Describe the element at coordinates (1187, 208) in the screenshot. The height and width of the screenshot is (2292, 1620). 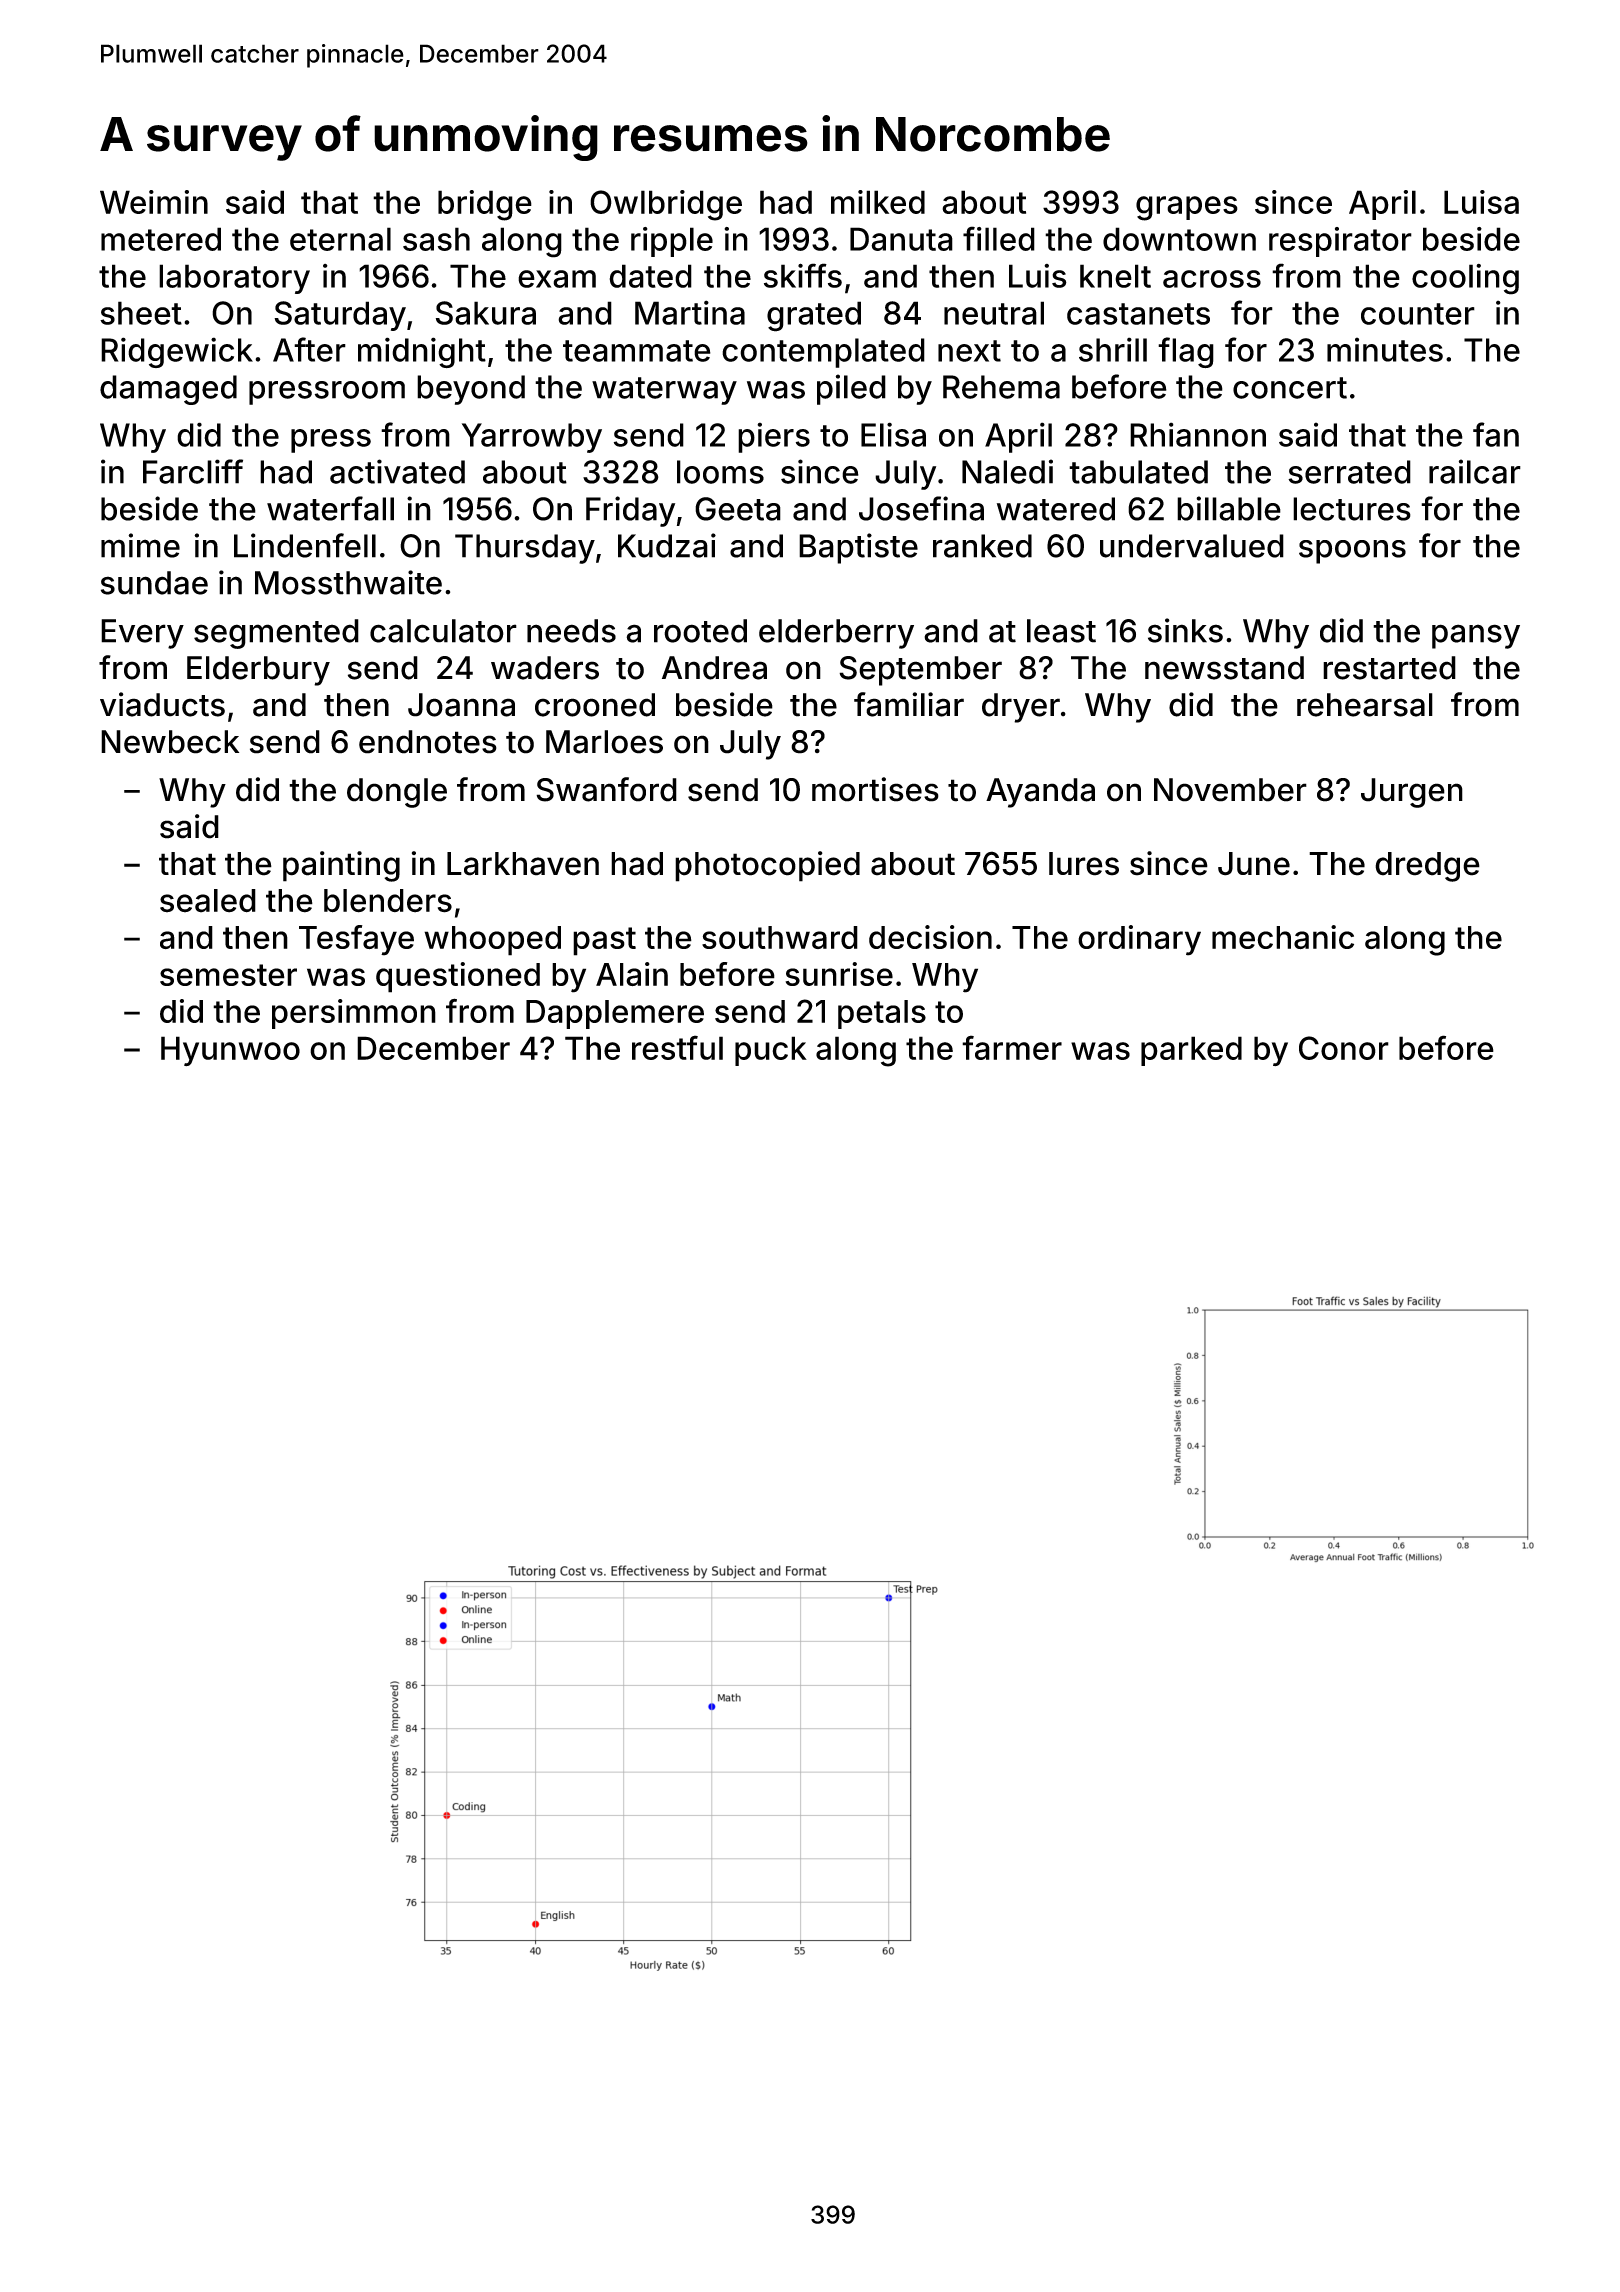
I see `grapes` at that location.
